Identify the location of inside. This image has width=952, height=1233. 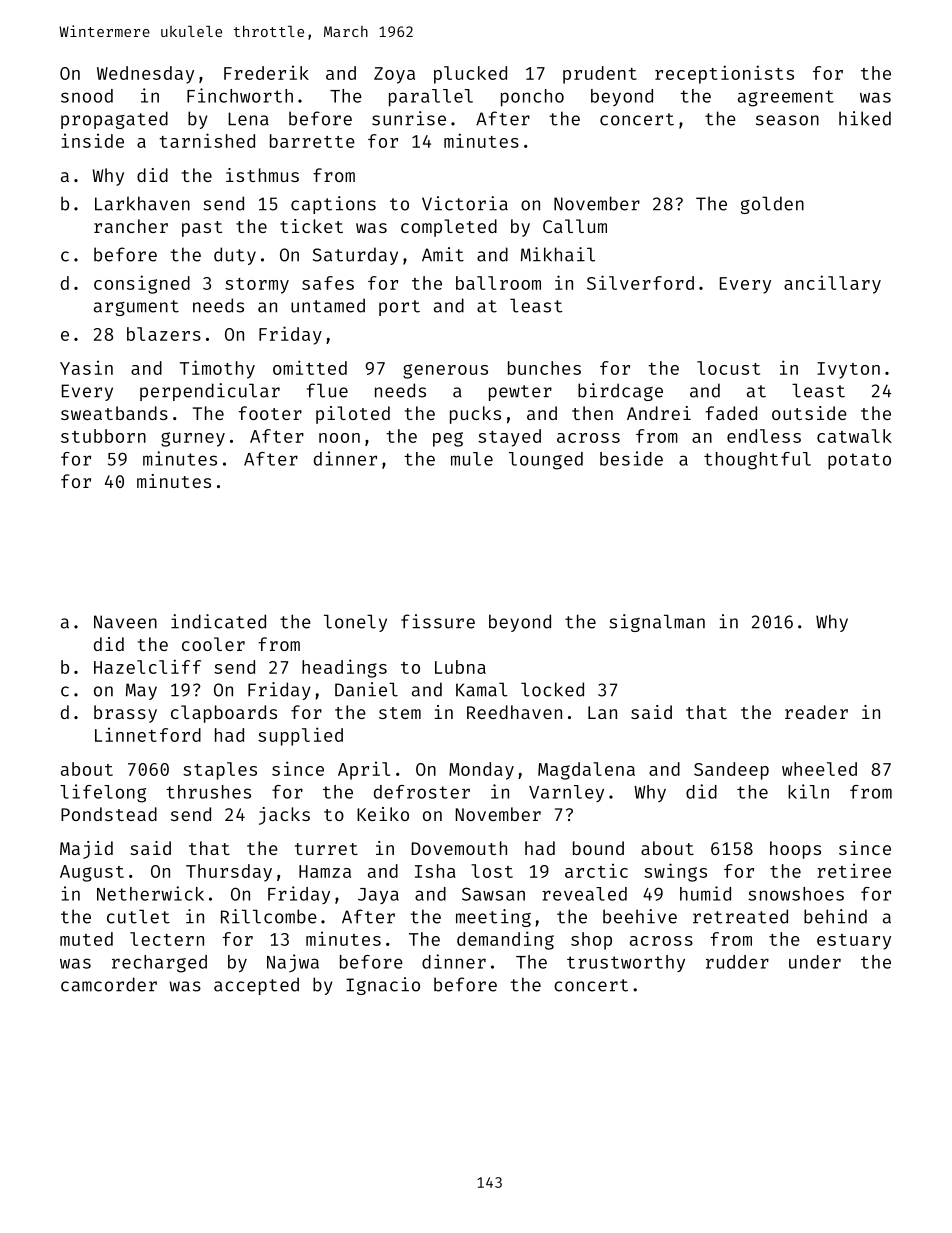
(93, 141).
